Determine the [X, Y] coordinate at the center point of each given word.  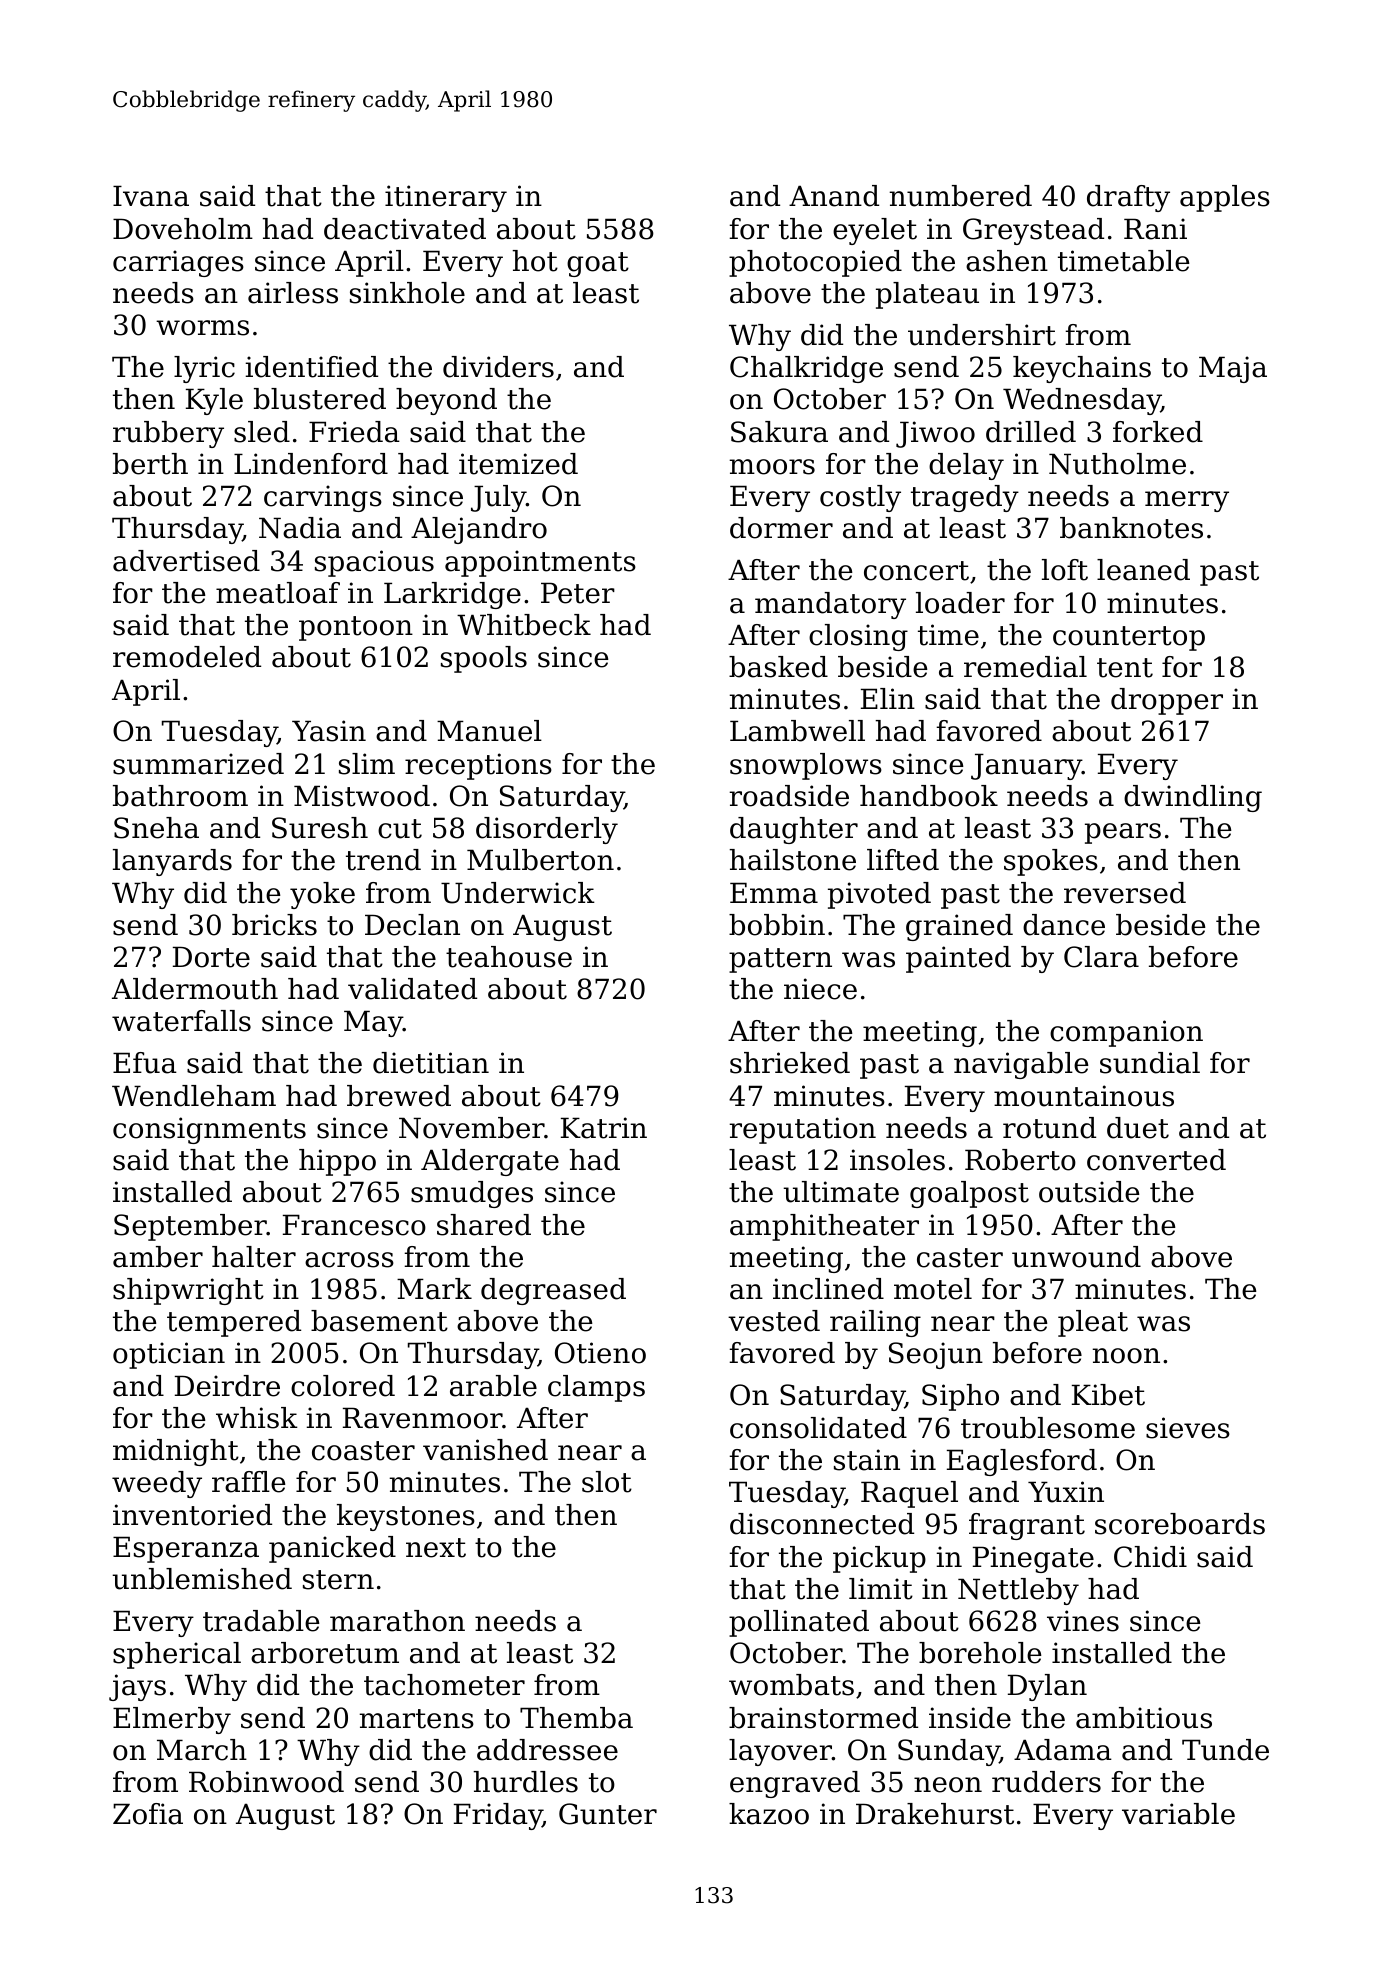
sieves [1188, 1428]
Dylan [1047, 1687]
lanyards [172, 862]
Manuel [489, 731]
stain [867, 1460]
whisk [257, 1418]
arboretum [325, 1653]
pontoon [356, 628]
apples [1225, 198]
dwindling [1193, 798]
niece [820, 989]
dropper [1167, 701]
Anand [834, 196]
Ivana [151, 196]
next [436, 1548]
